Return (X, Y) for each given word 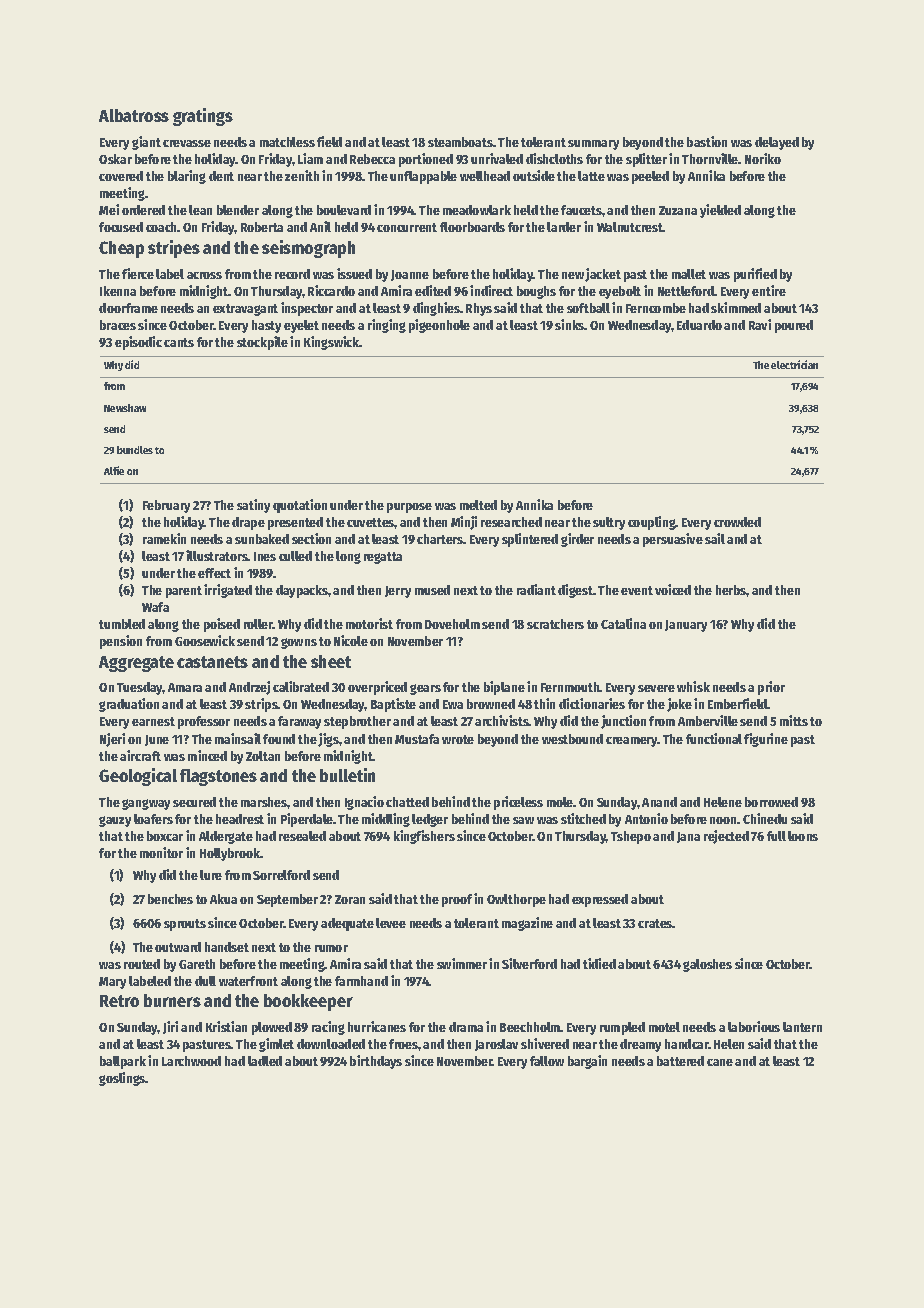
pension (121, 642)
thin (544, 703)
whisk (693, 686)
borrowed (771, 802)
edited (433, 290)
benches (170, 899)
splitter (646, 160)
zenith (302, 175)
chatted (407, 802)
